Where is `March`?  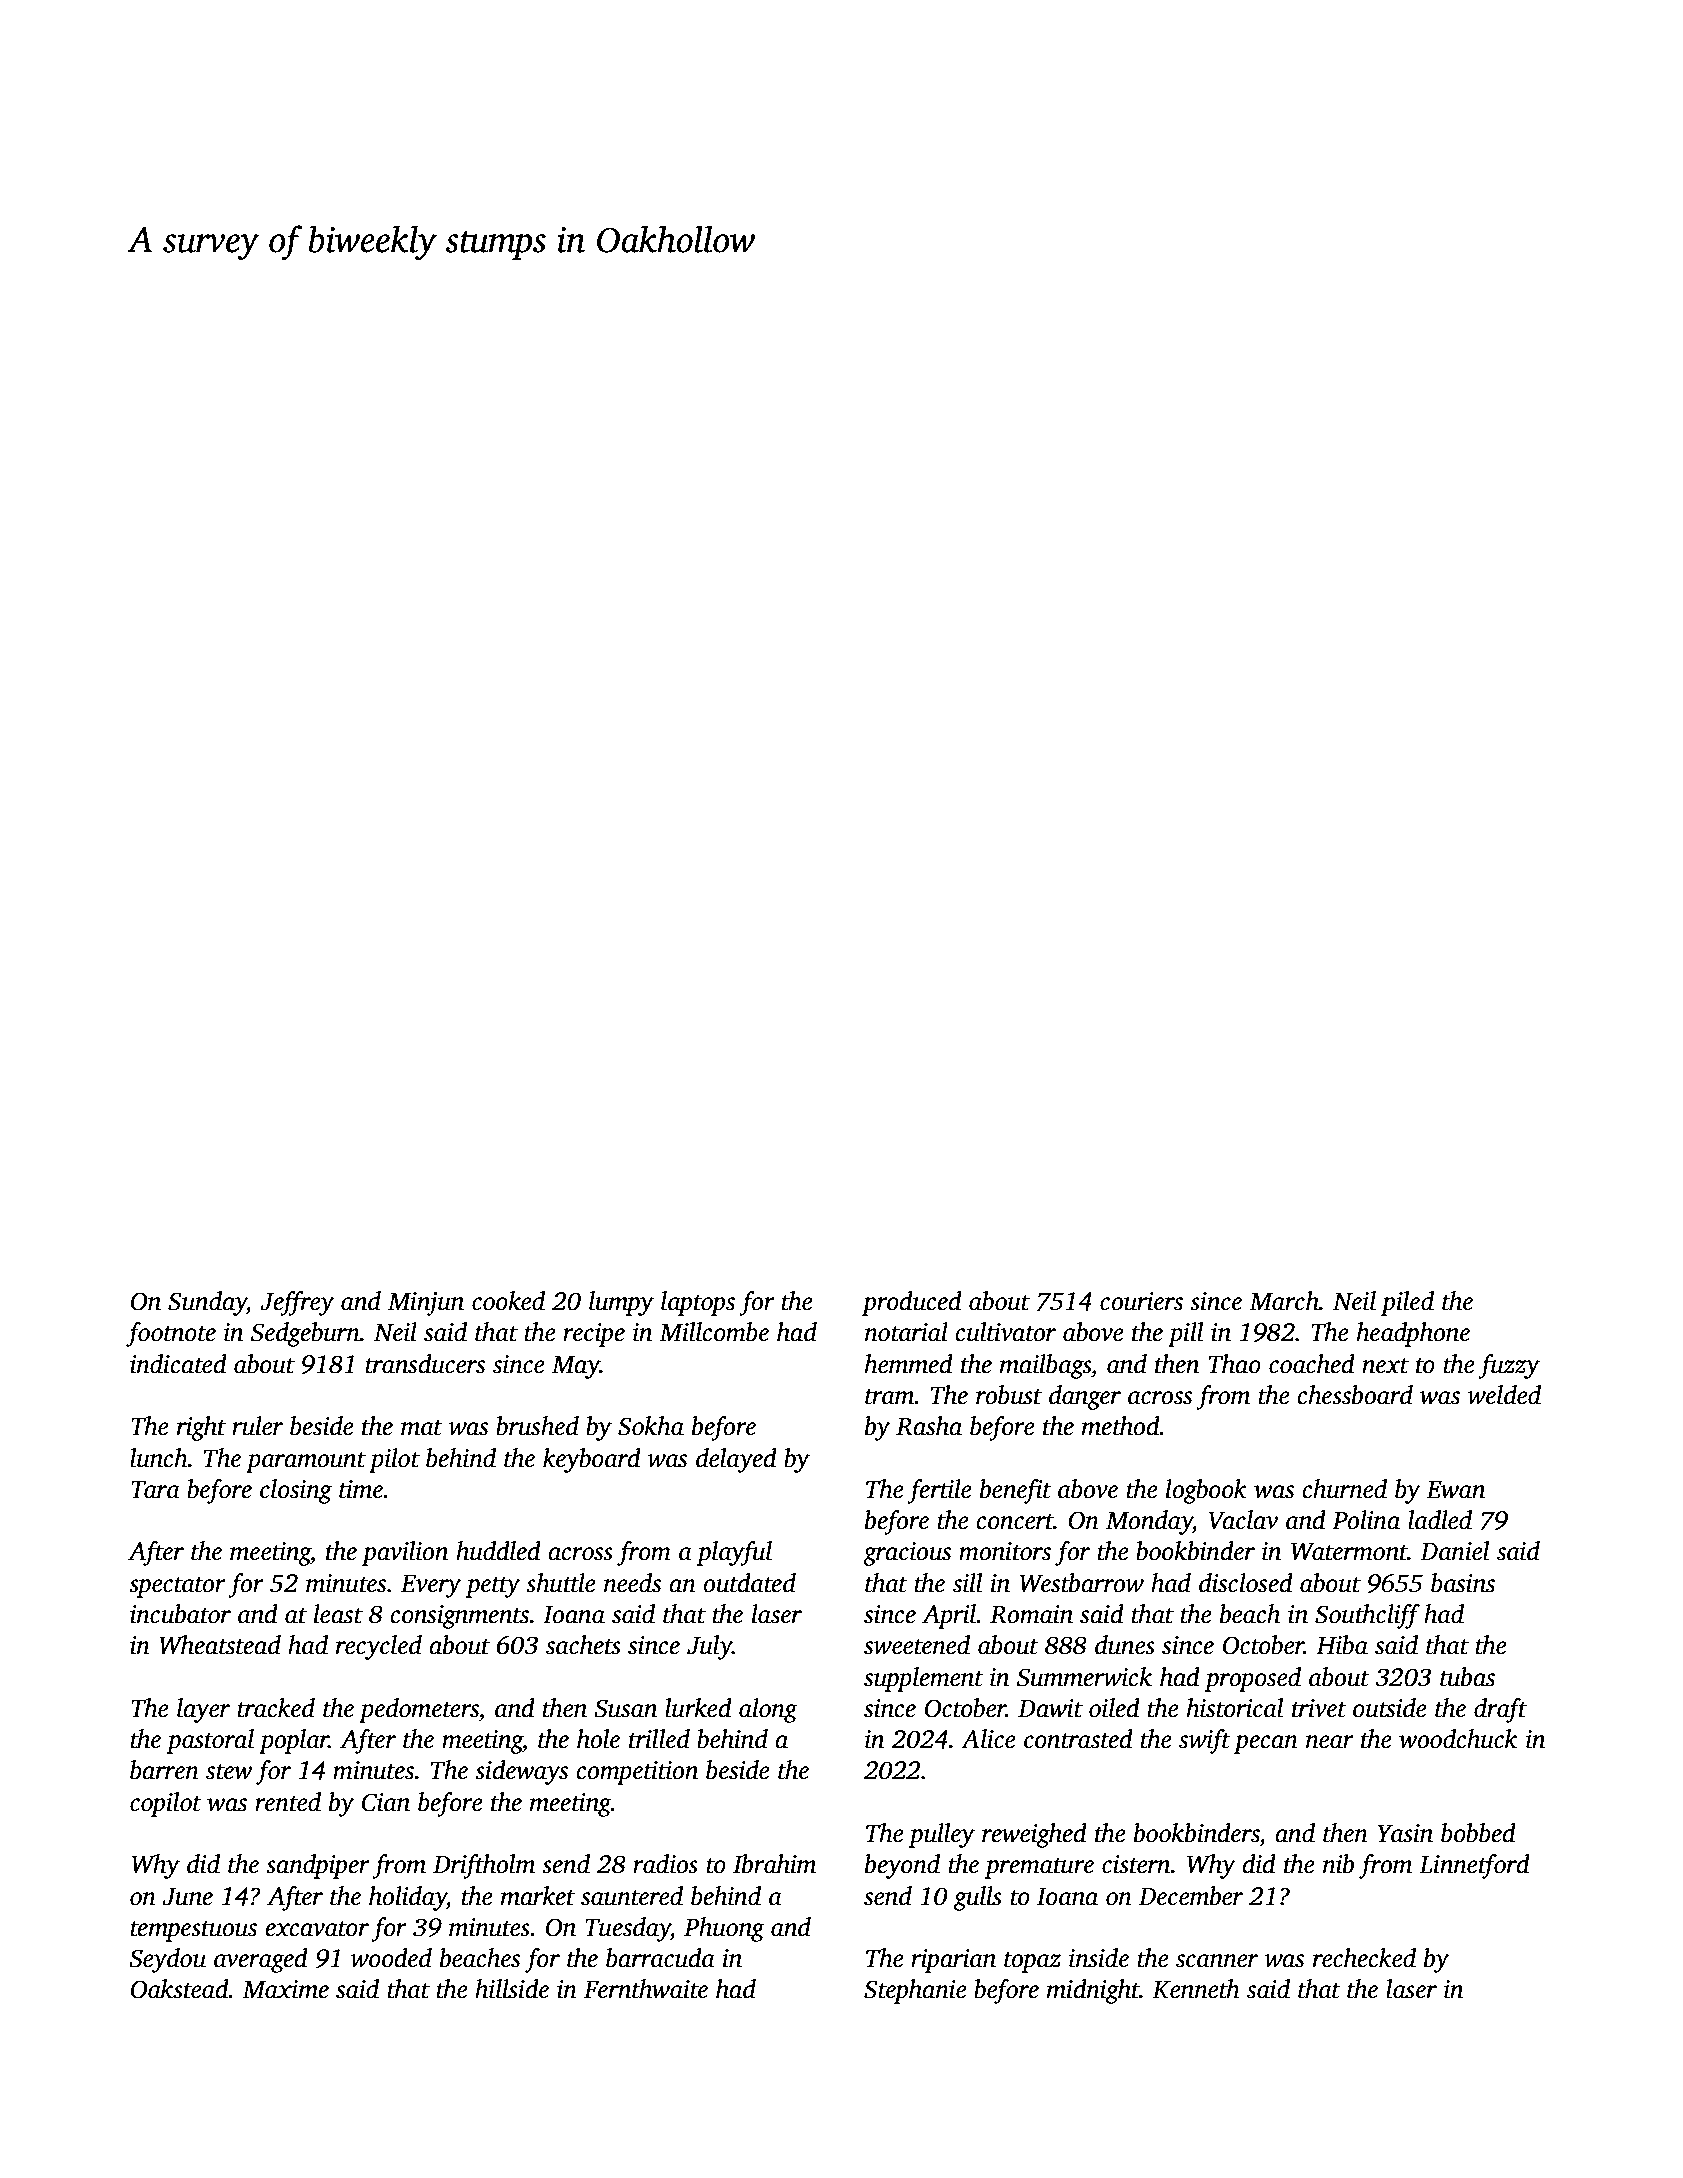 March is located at coordinates (1284, 1301).
